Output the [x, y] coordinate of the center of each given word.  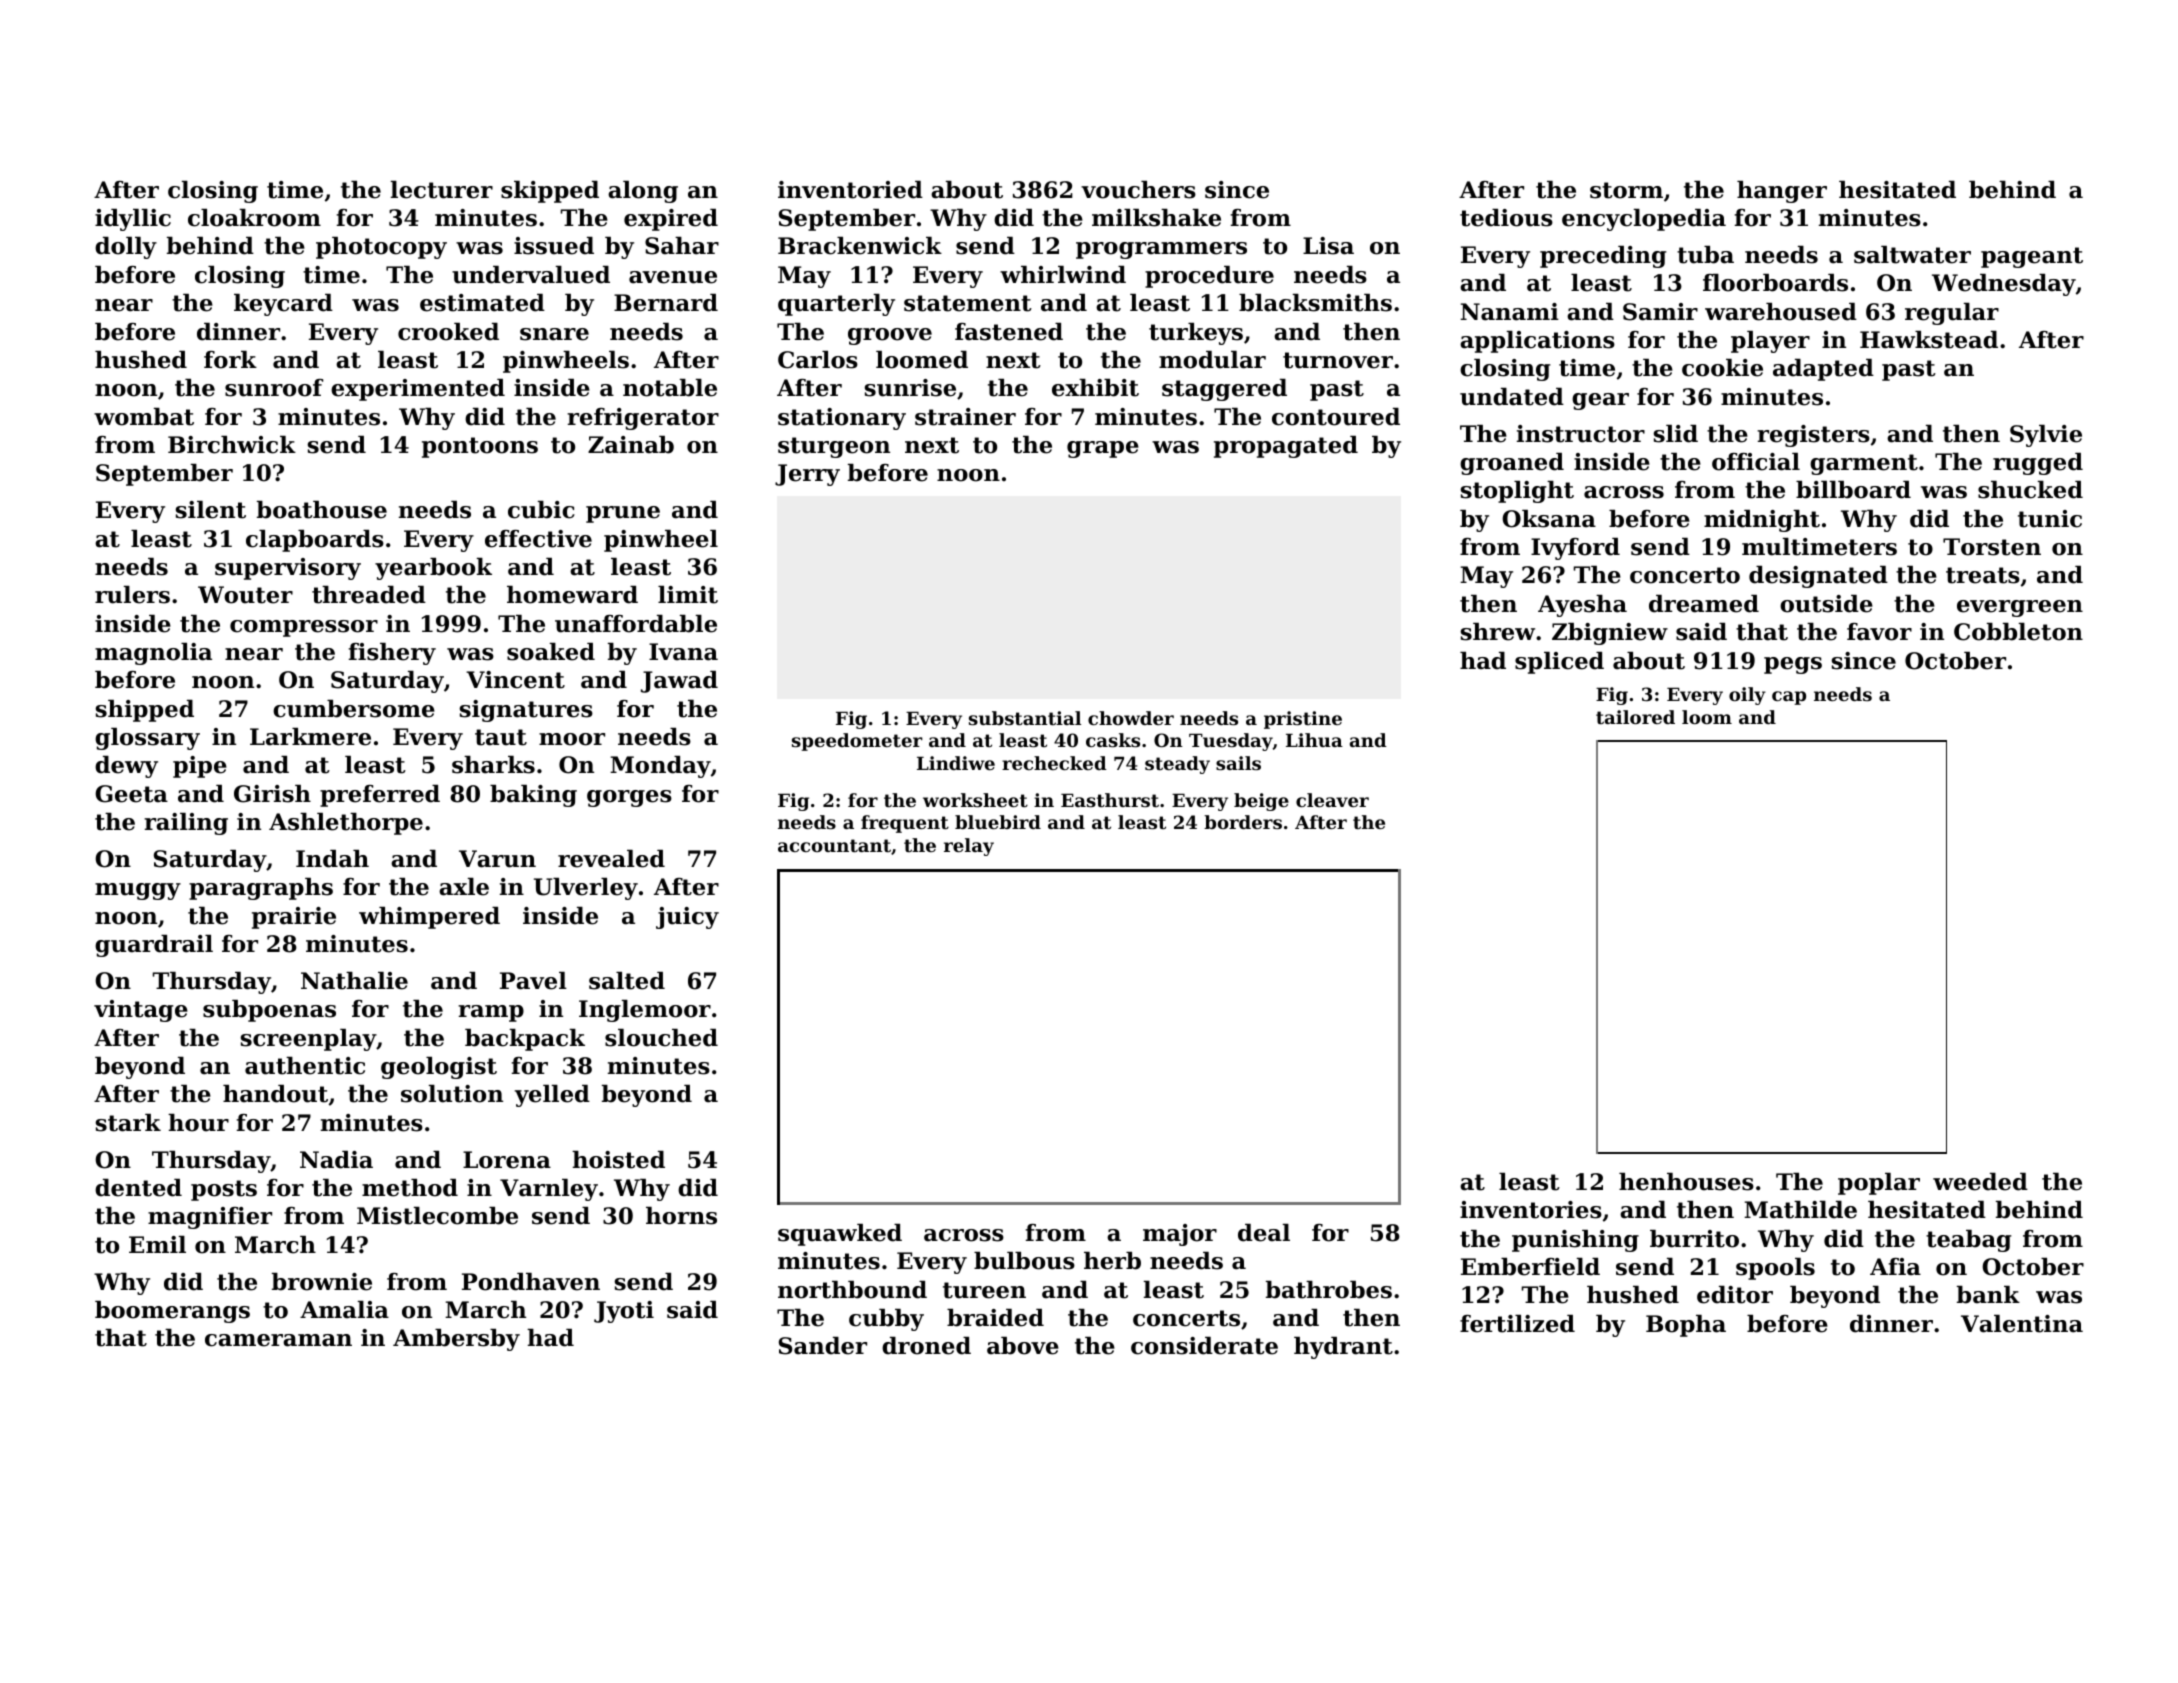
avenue [673, 277]
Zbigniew [1610, 634]
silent [210, 510]
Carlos [818, 360]
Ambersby [456, 1340]
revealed [611, 859]
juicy [687, 918]
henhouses [1686, 1182]
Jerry [807, 475]
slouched [661, 1038]
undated [1512, 397]
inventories [1531, 1210]
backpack [525, 1040]
